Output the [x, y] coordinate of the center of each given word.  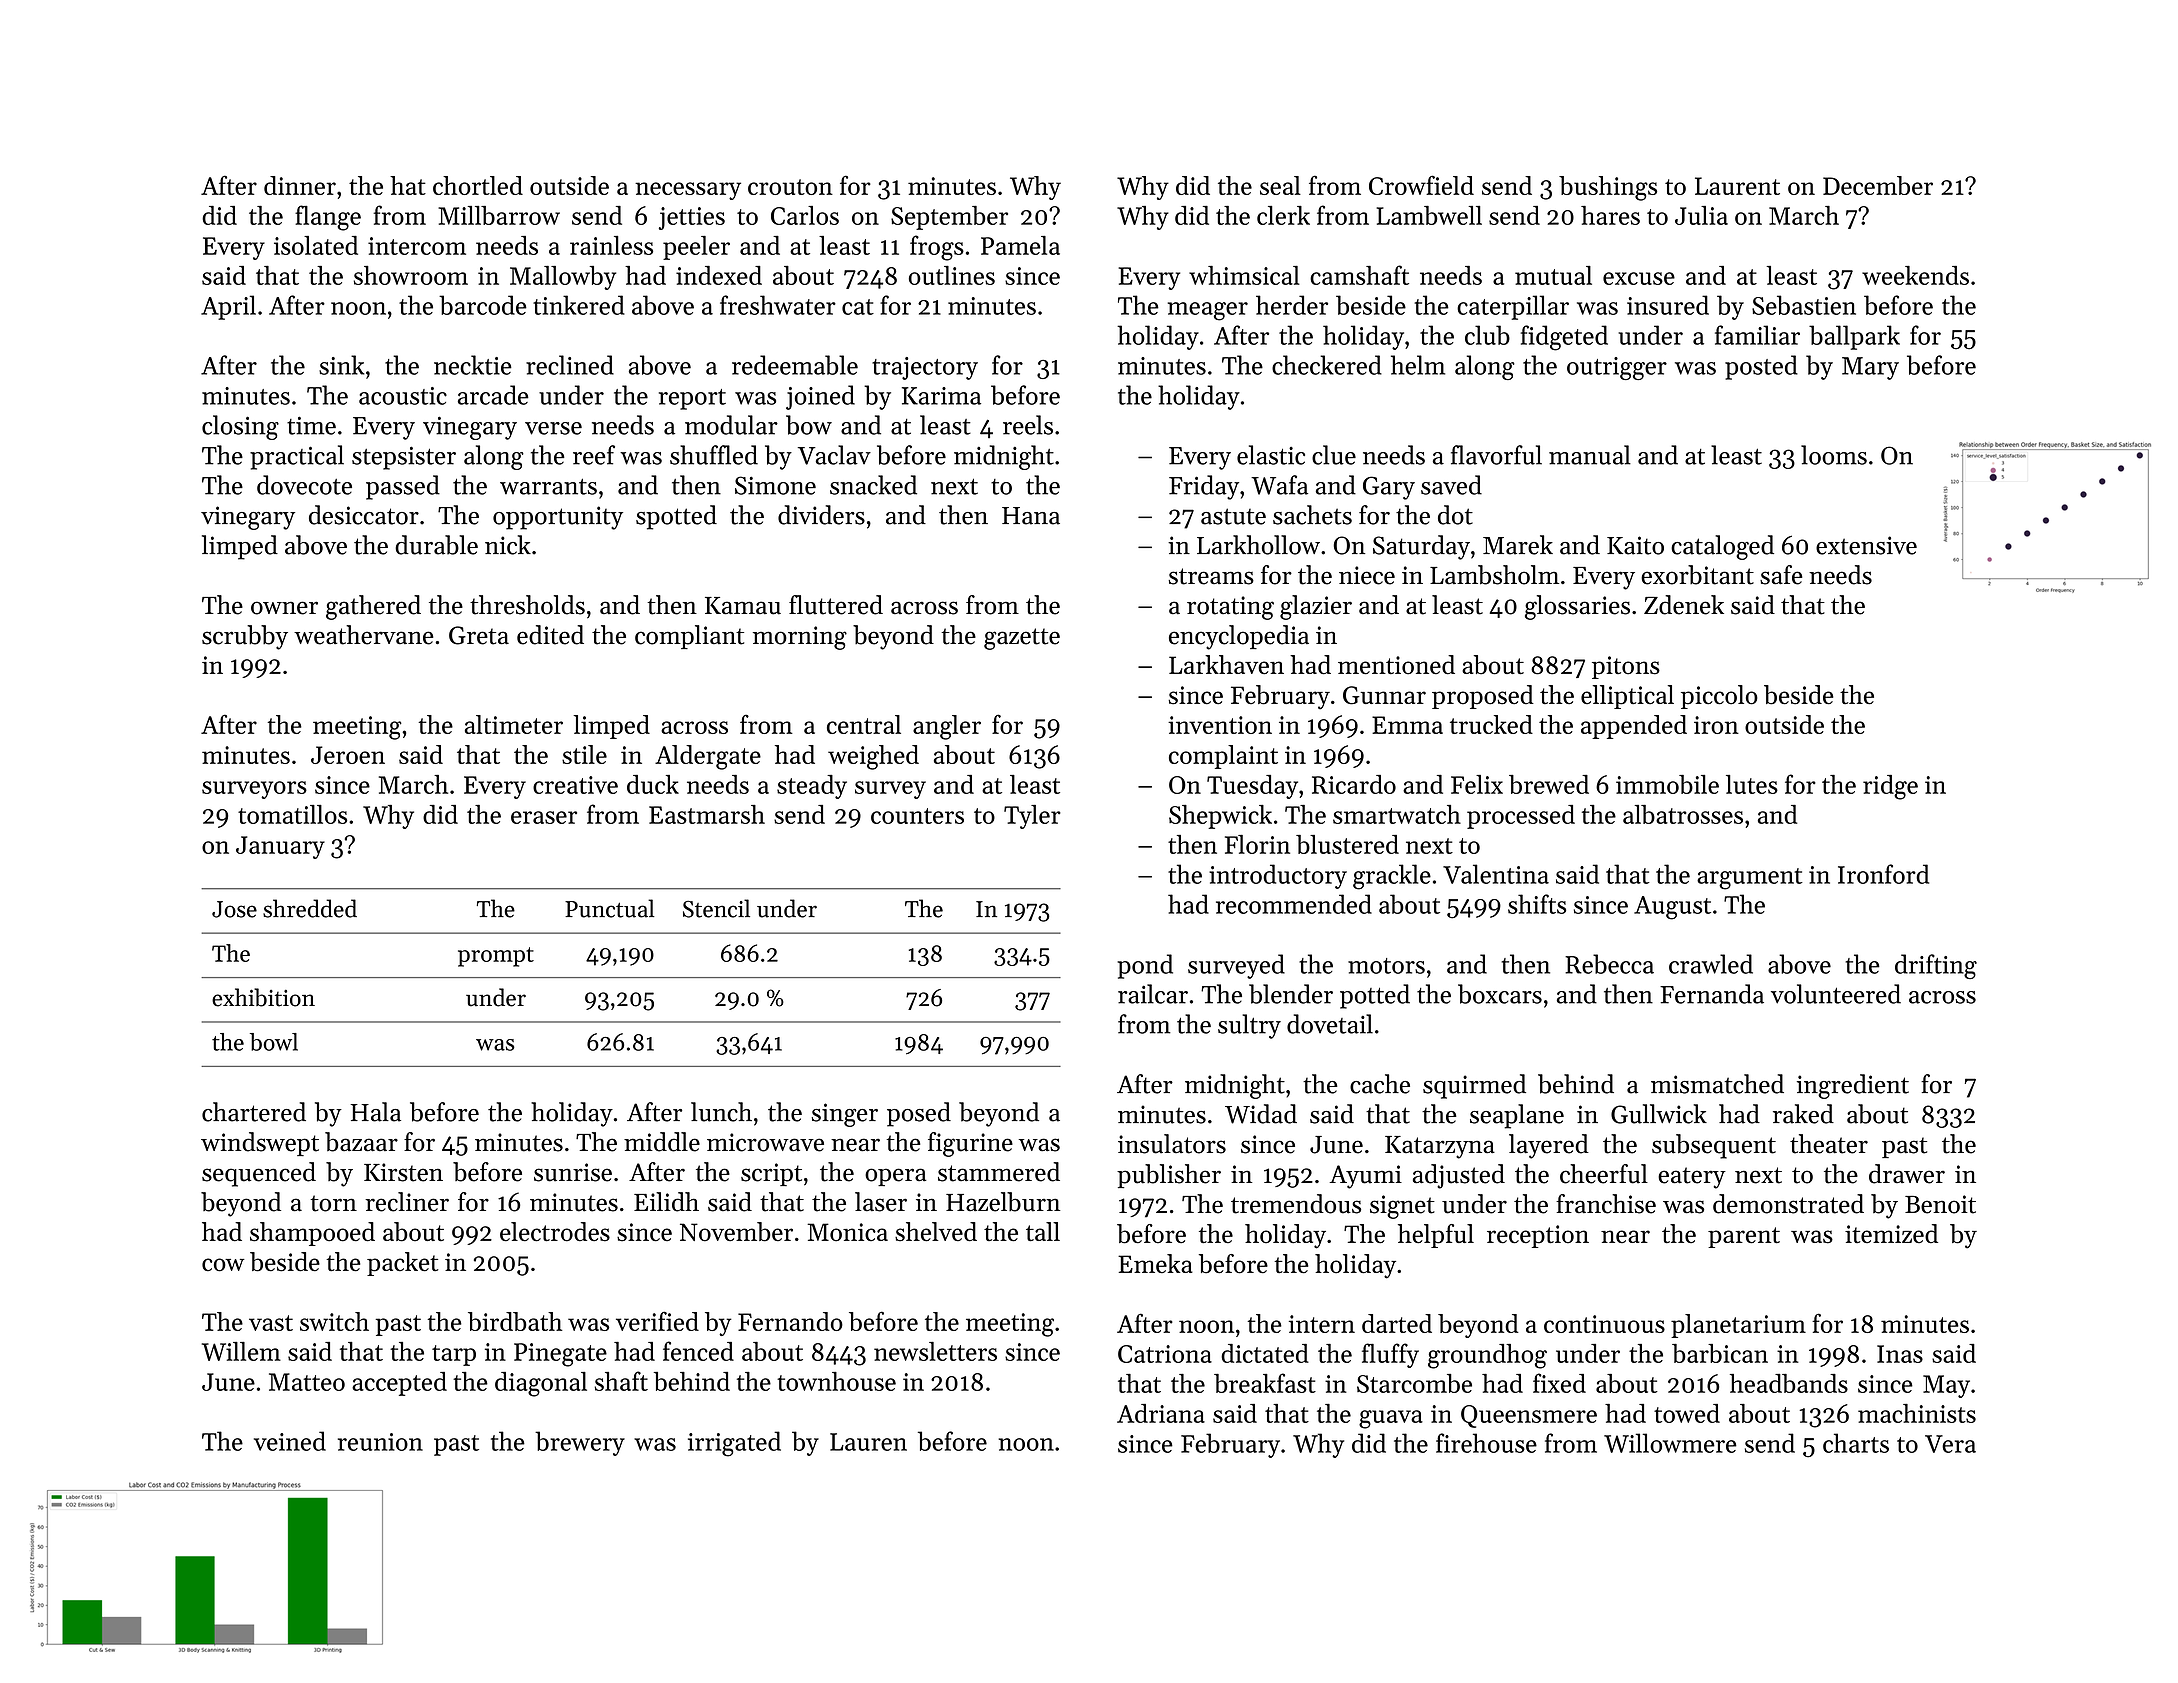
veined [290, 1441]
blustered [1347, 844]
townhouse [836, 1381]
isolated [316, 245]
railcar [1153, 994]
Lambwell [1429, 215]
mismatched [1717, 1084]
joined [820, 397]
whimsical [1244, 275]
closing [240, 427]
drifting [1936, 966]
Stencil [716, 908]
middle [662, 1142]
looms [1834, 455]
